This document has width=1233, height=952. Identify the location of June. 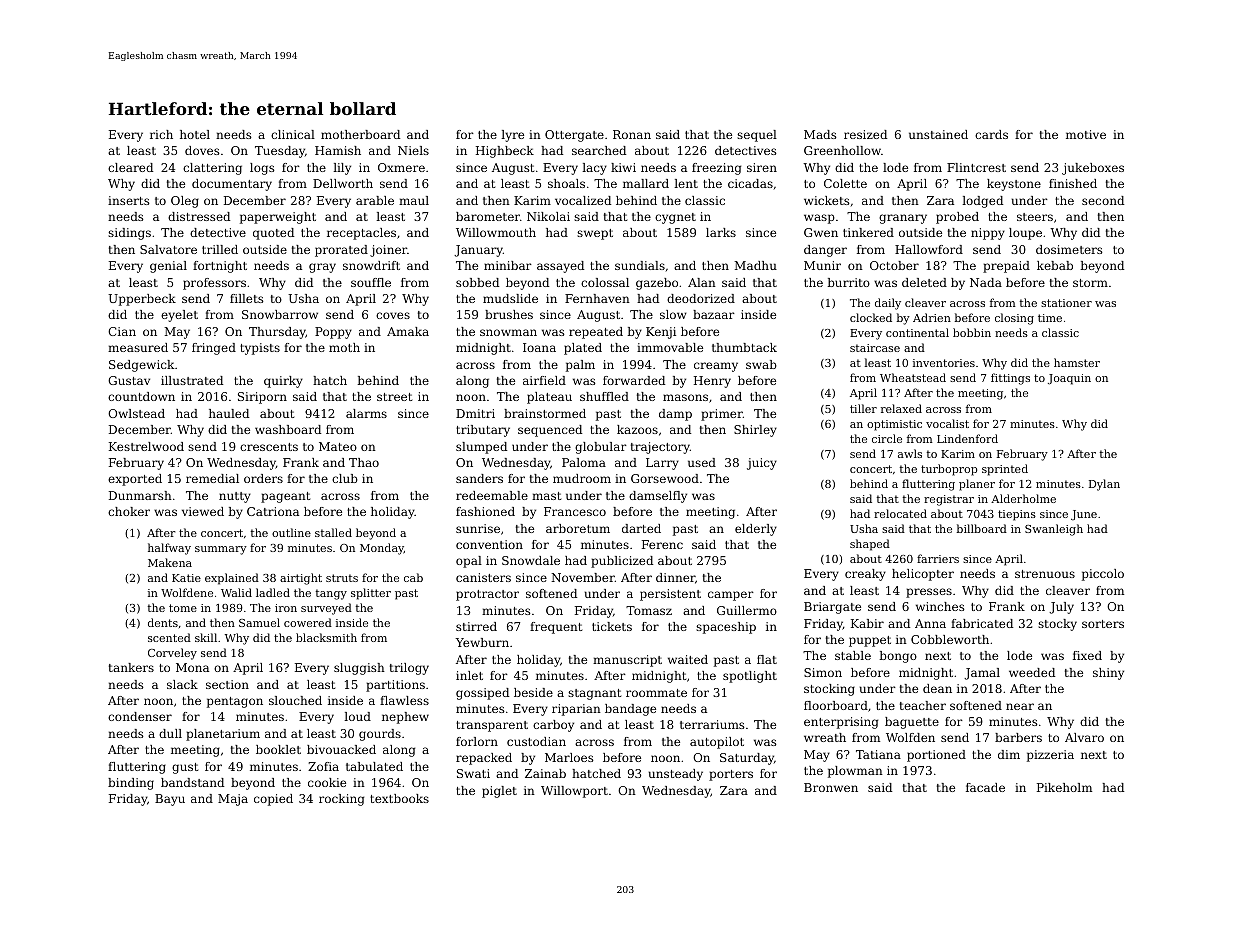
(1084, 515).
